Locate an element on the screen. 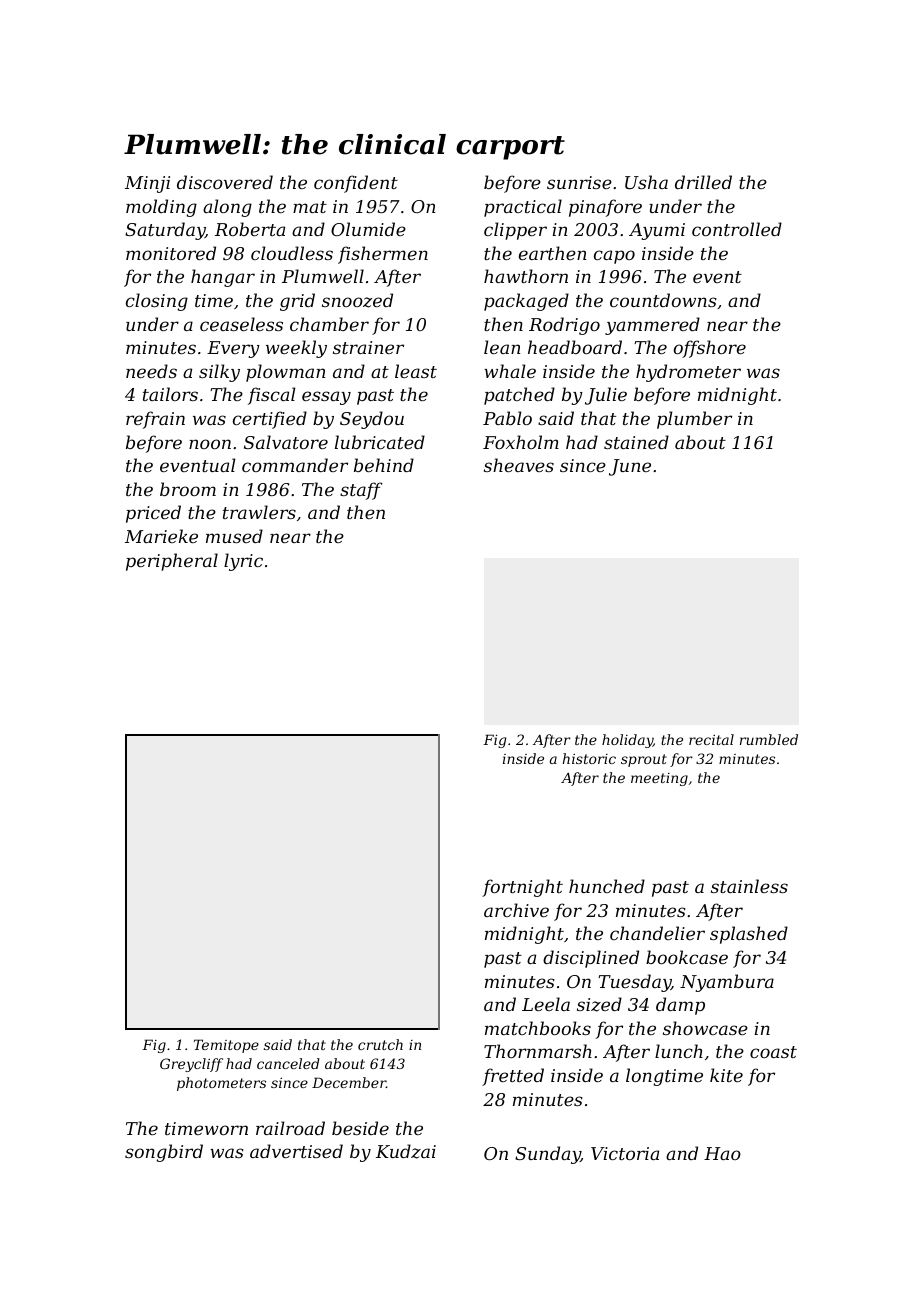 The width and height of the screenshot is (924, 1311). drilled is located at coordinates (703, 182).
